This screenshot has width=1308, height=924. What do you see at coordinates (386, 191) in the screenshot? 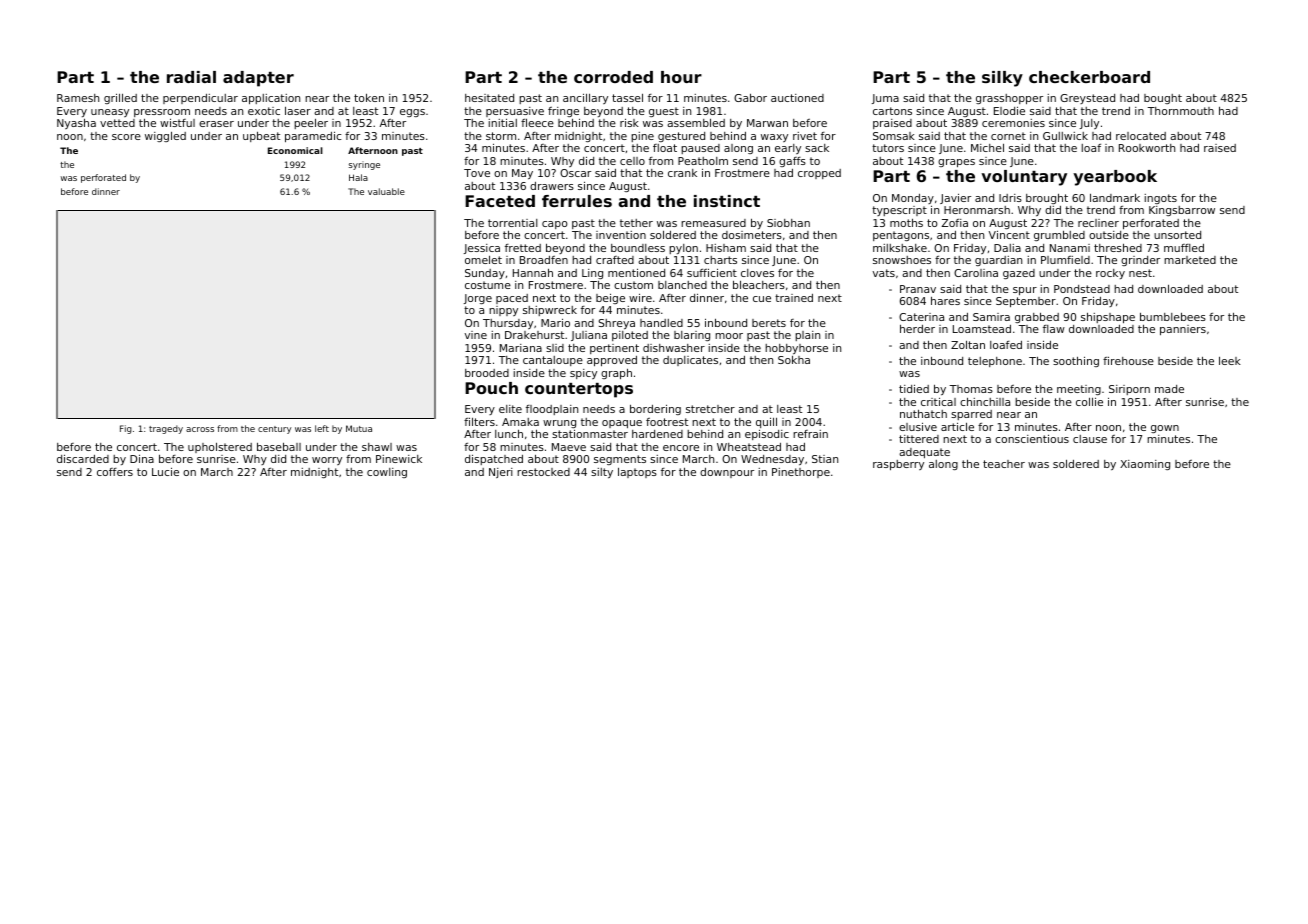
I see `valuable` at bounding box center [386, 191].
